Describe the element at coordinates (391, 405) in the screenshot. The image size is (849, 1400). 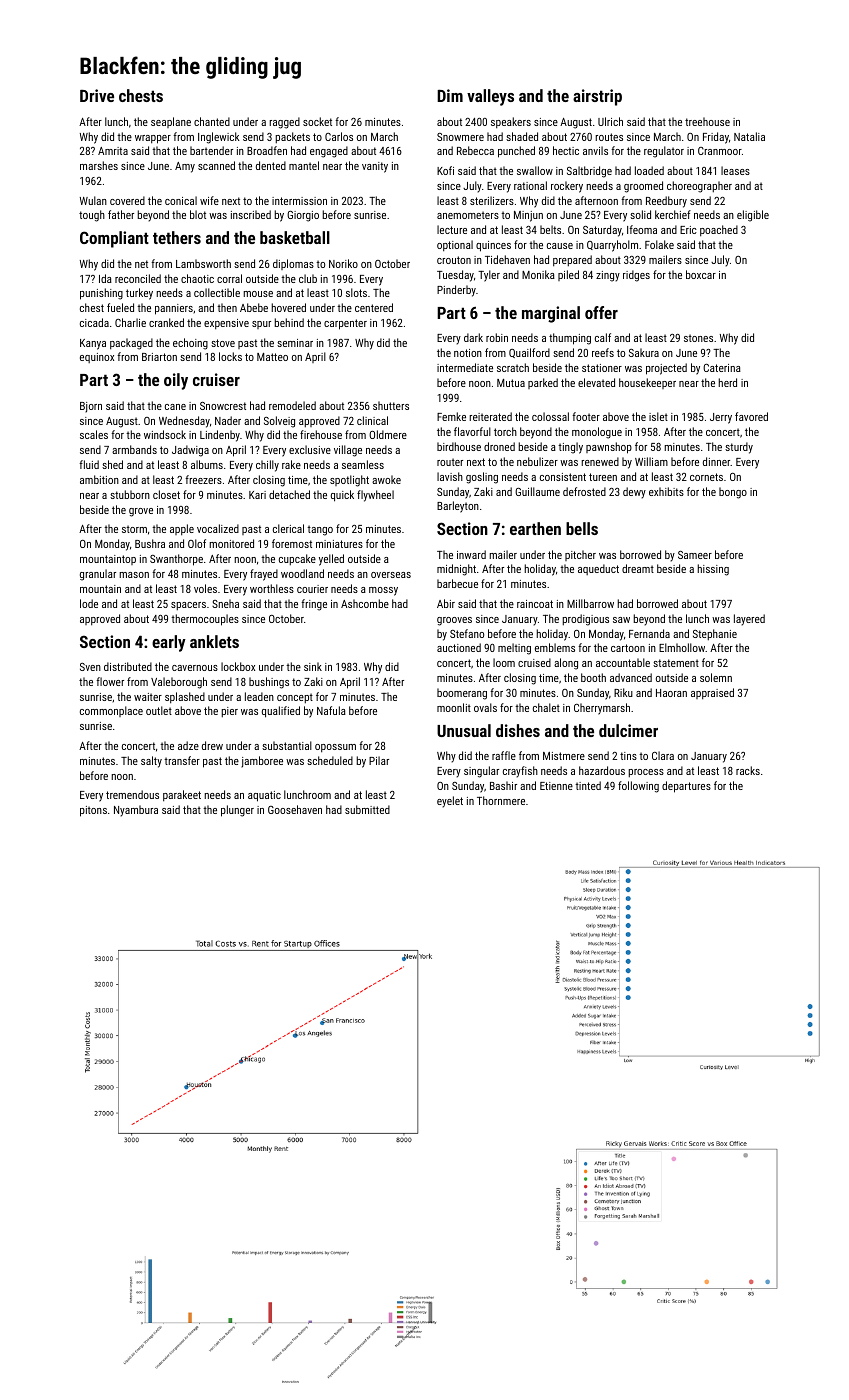
I see `shutters` at that location.
